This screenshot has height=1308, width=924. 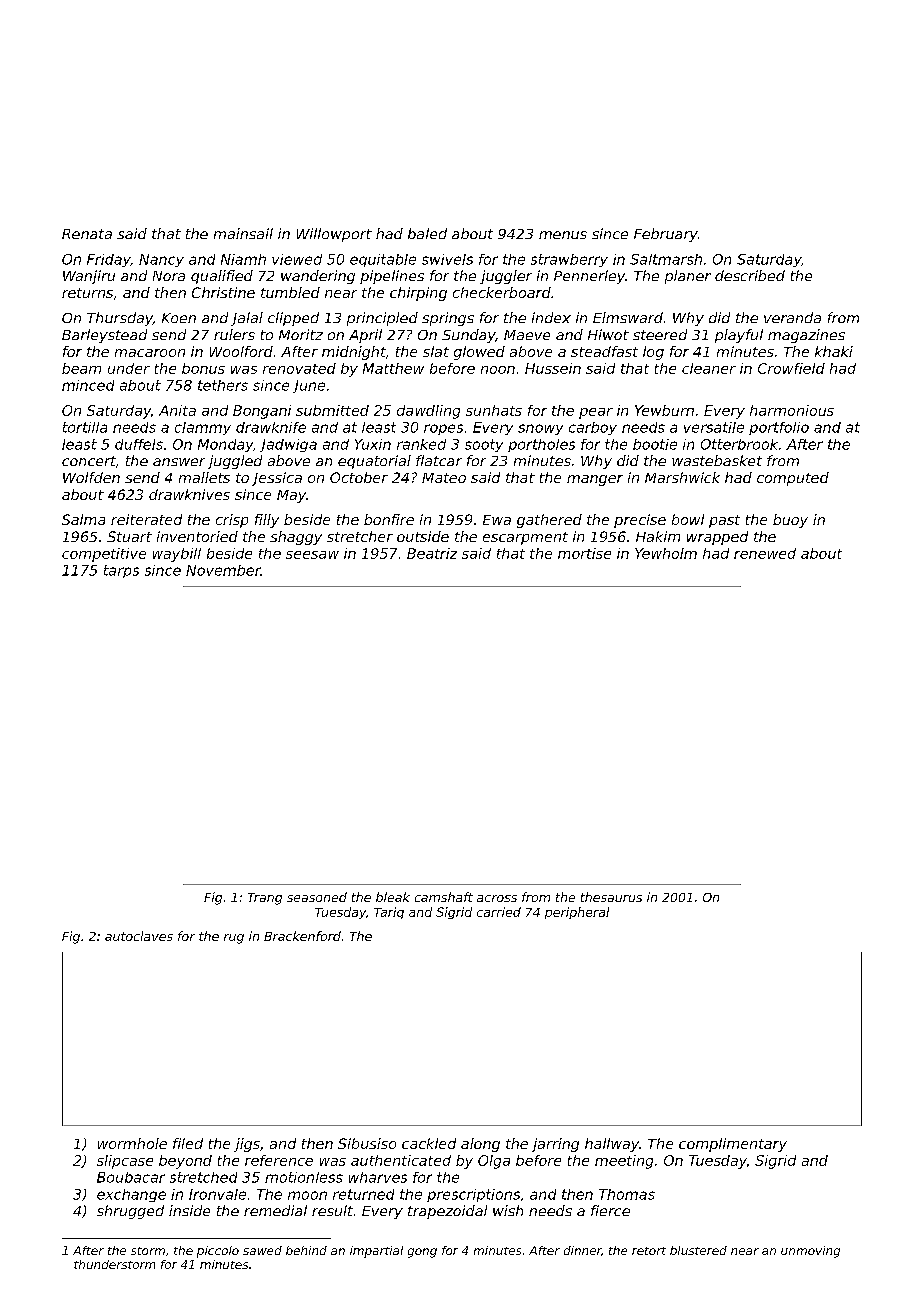 What do you see at coordinates (265, 899) in the screenshot?
I see `Trang` at bounding box center [265, 899].
